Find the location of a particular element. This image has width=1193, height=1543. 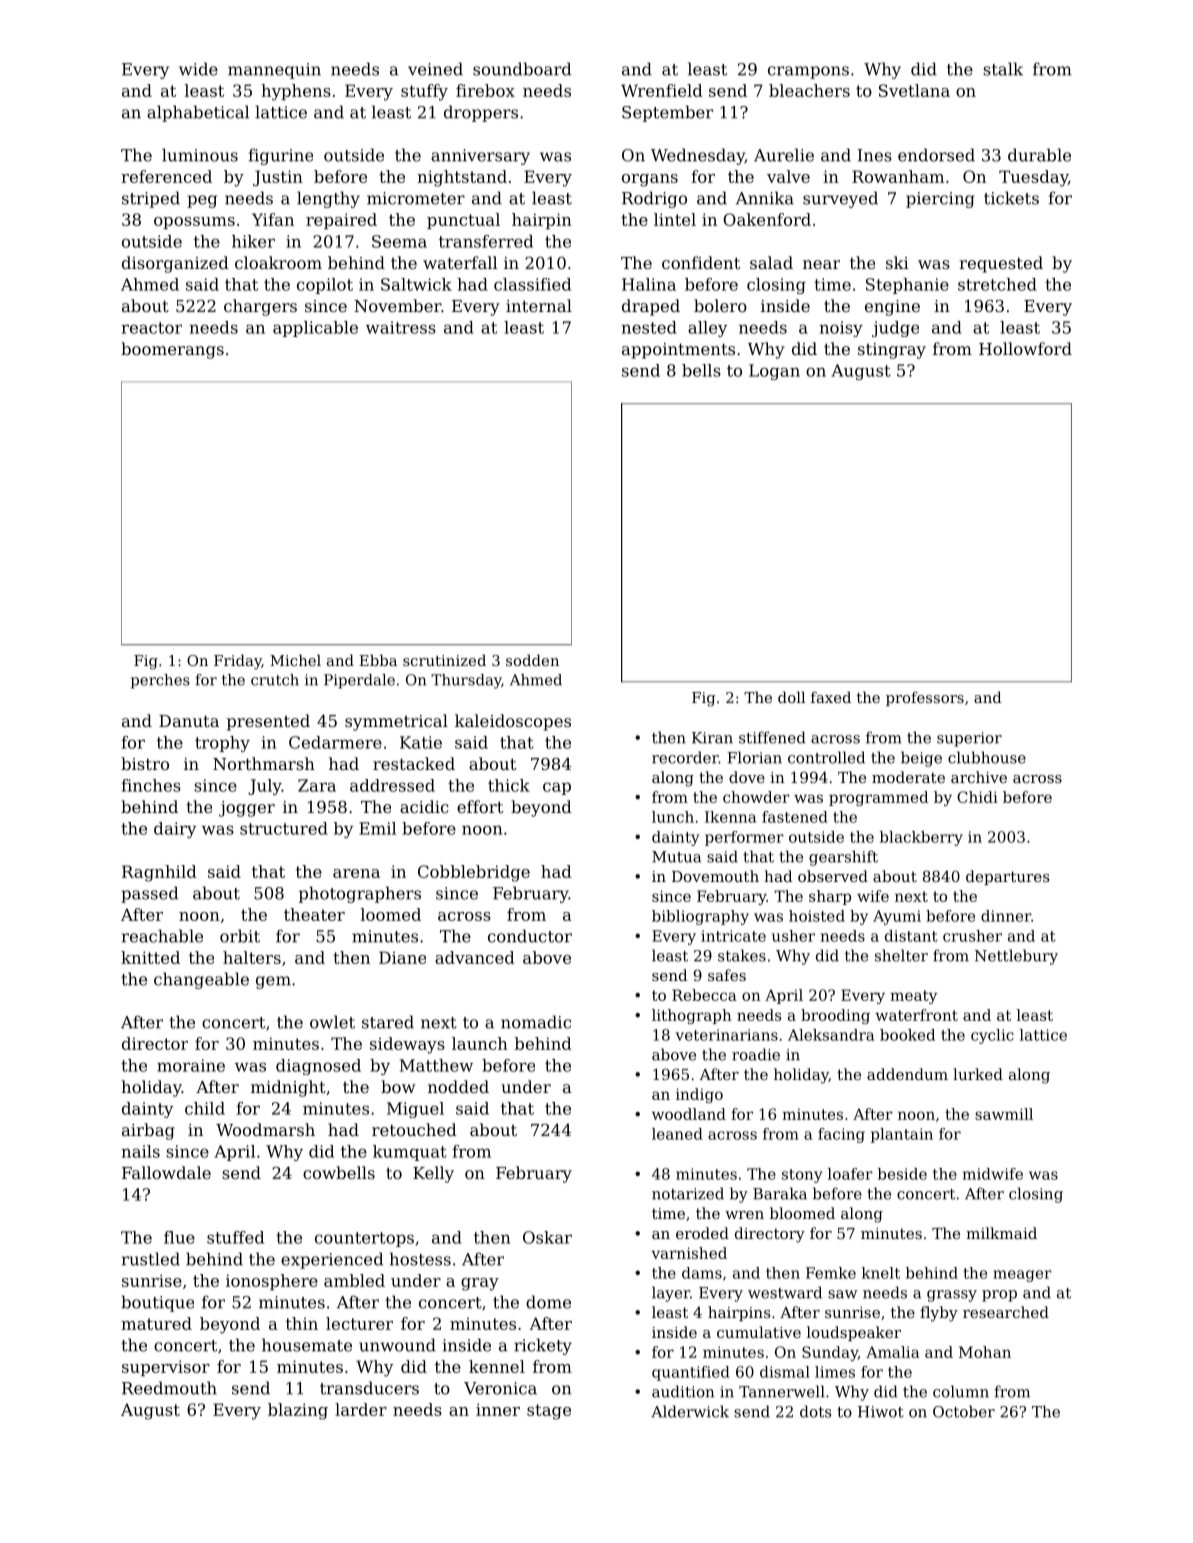

applicable is located at coordinates (315, 329).
